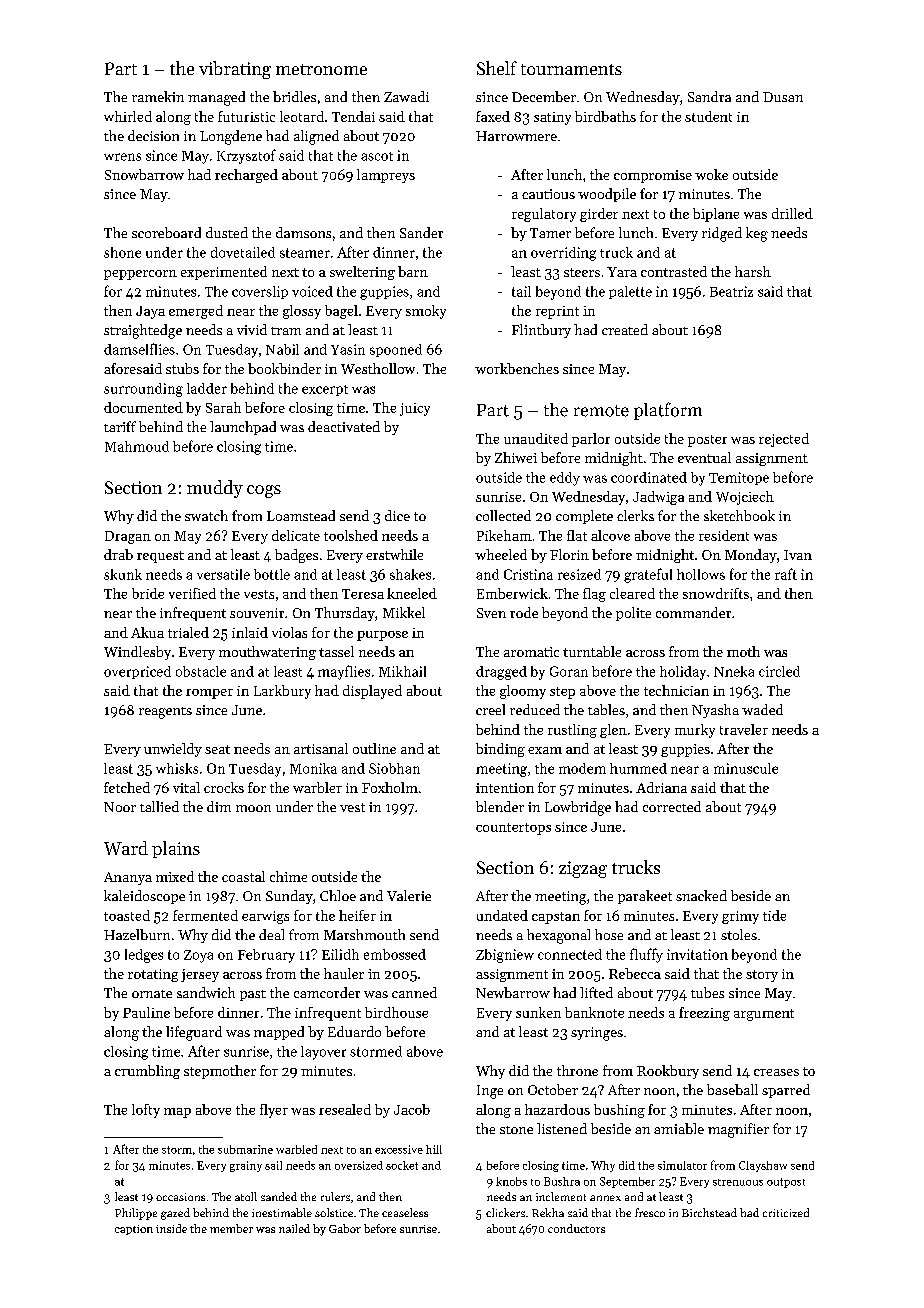  I want to click on Shelf, so click(497, 68).
